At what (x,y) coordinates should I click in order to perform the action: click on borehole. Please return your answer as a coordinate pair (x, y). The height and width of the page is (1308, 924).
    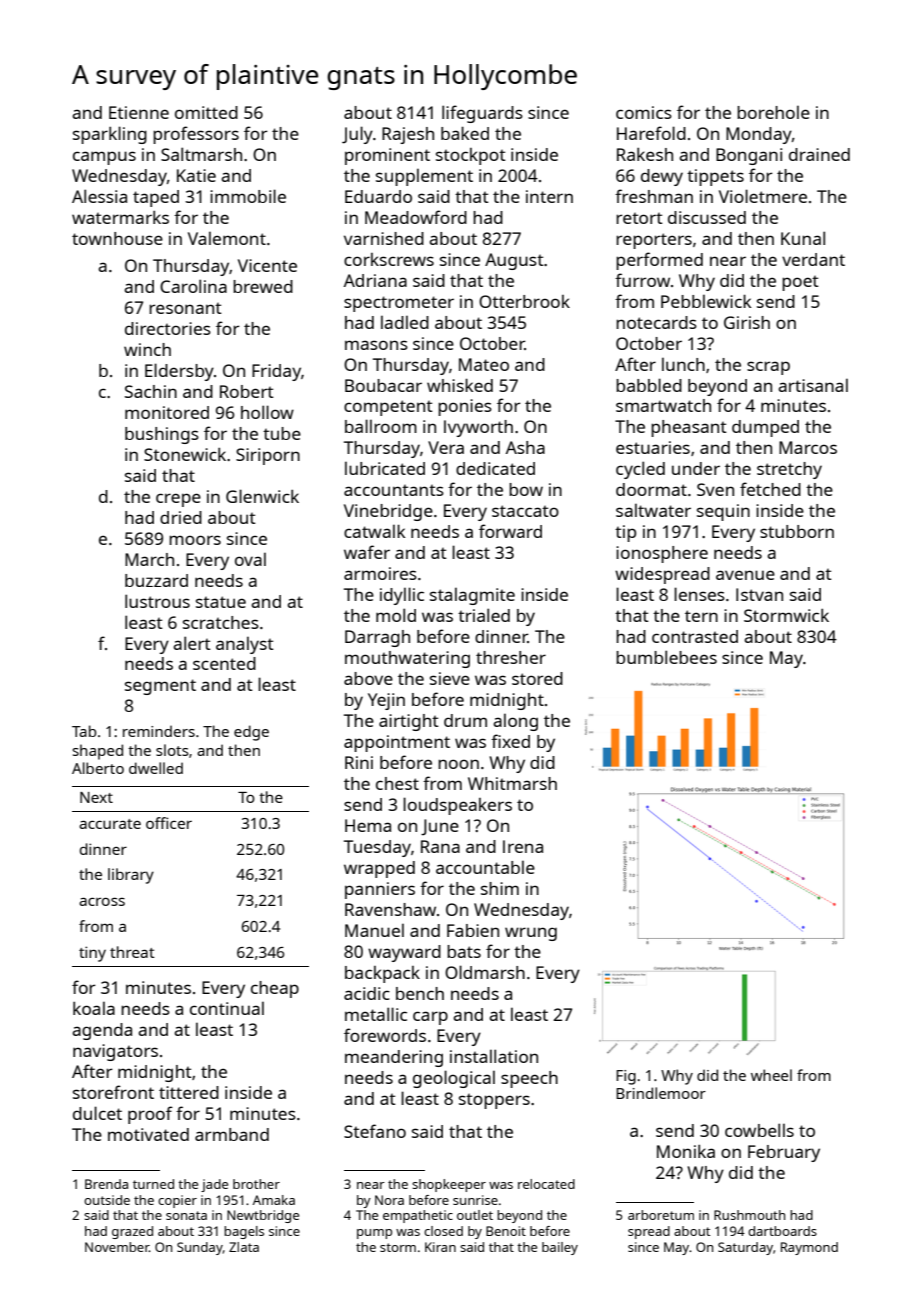
    Looking at the image, I should click on (773, 112).
